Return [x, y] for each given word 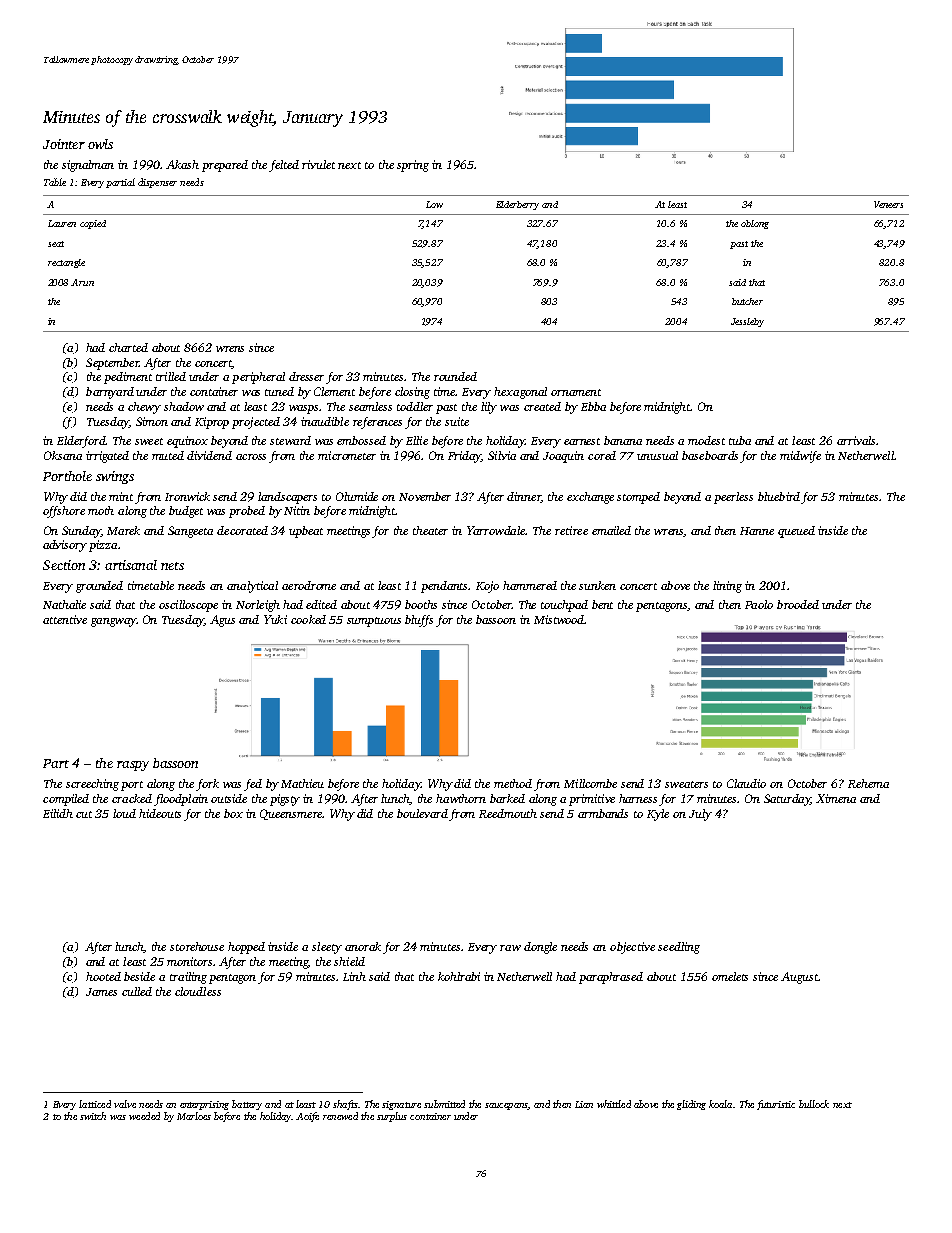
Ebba [593, 406]
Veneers [888, 204]
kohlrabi [459, 976]
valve [125, 1104]
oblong [755, 224]
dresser [306, 376]
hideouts [160, 813]
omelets [730, 976]
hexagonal [520, 393]
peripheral [258, 378]
